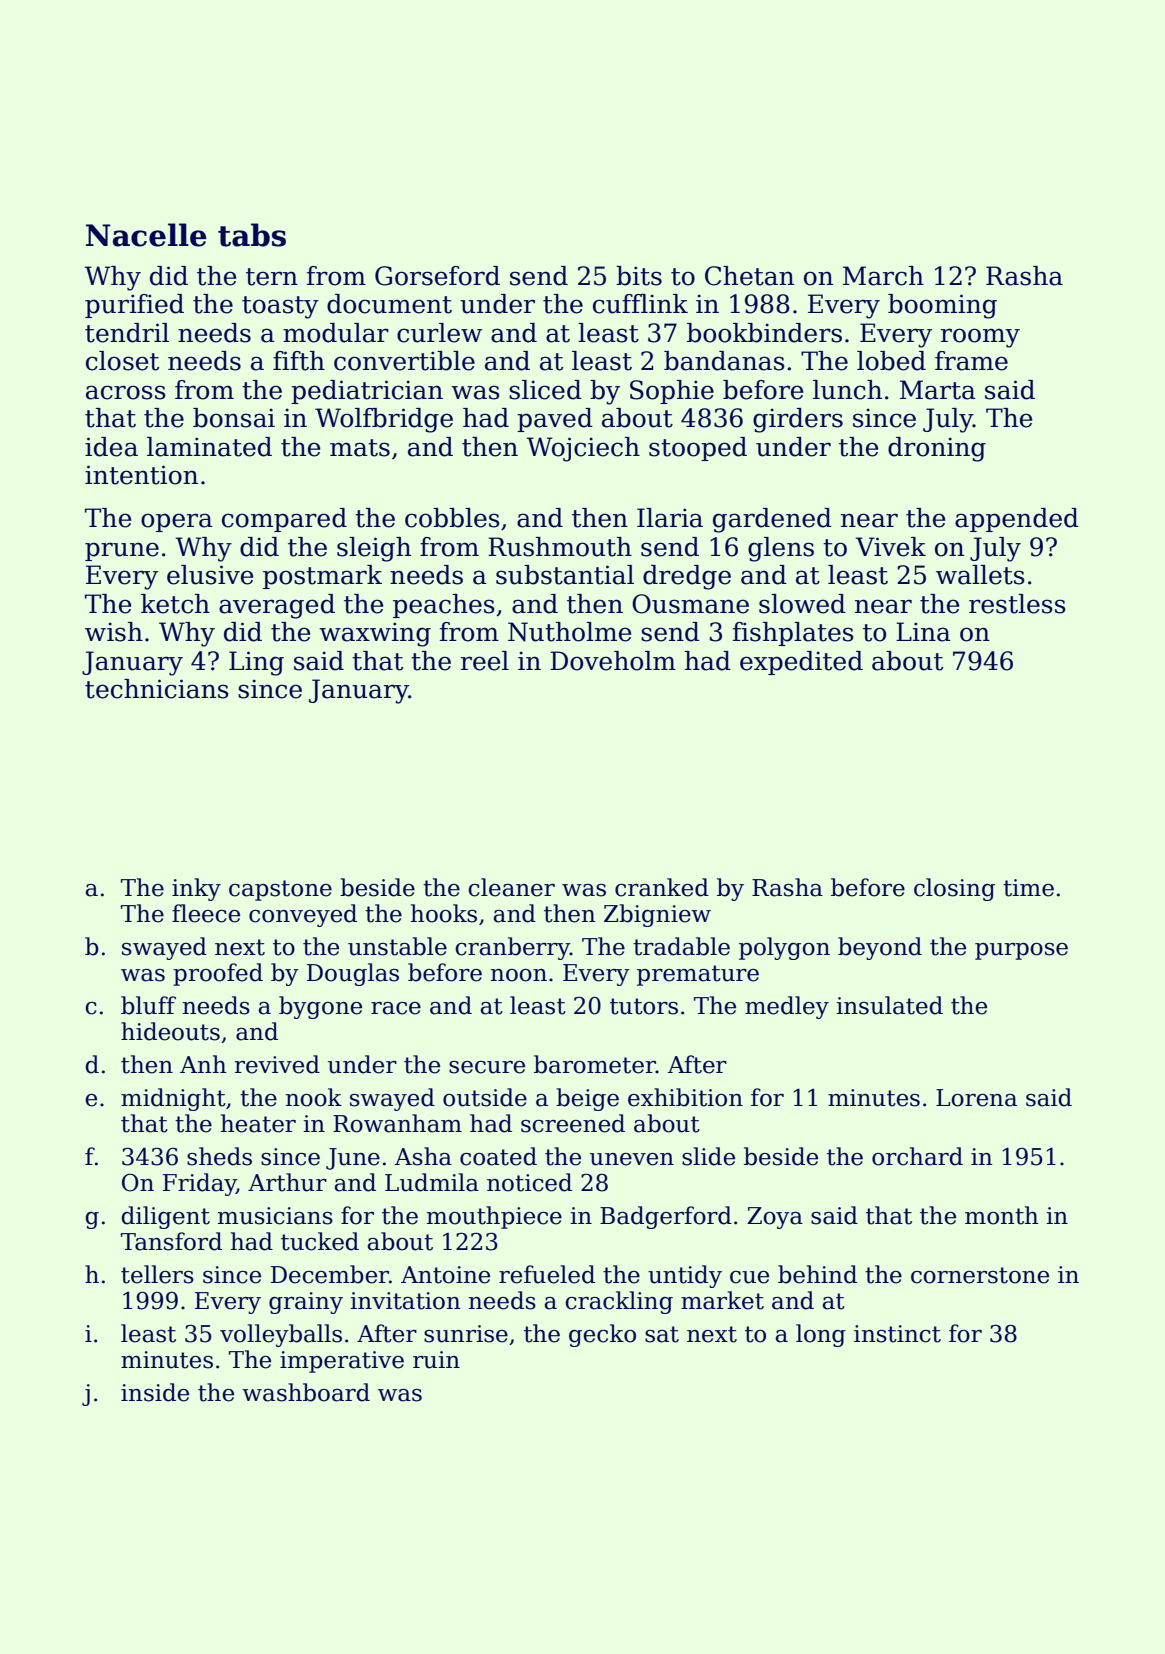  I want to click on barometer, so click(595, 1064).
